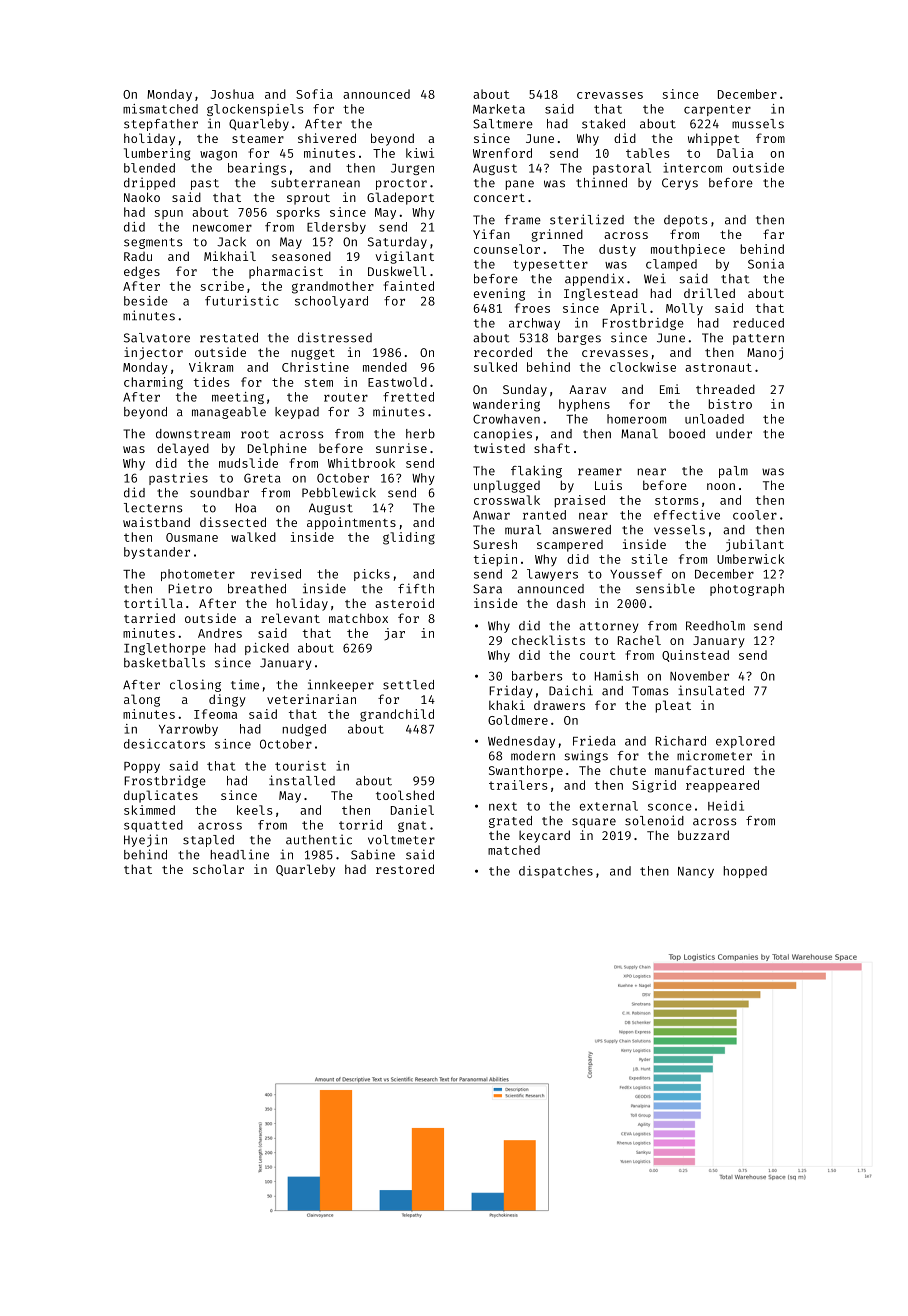 Image resolution: width=908 pixels, height=1316 pixels. I want to click on mended, so click(385, 367).
